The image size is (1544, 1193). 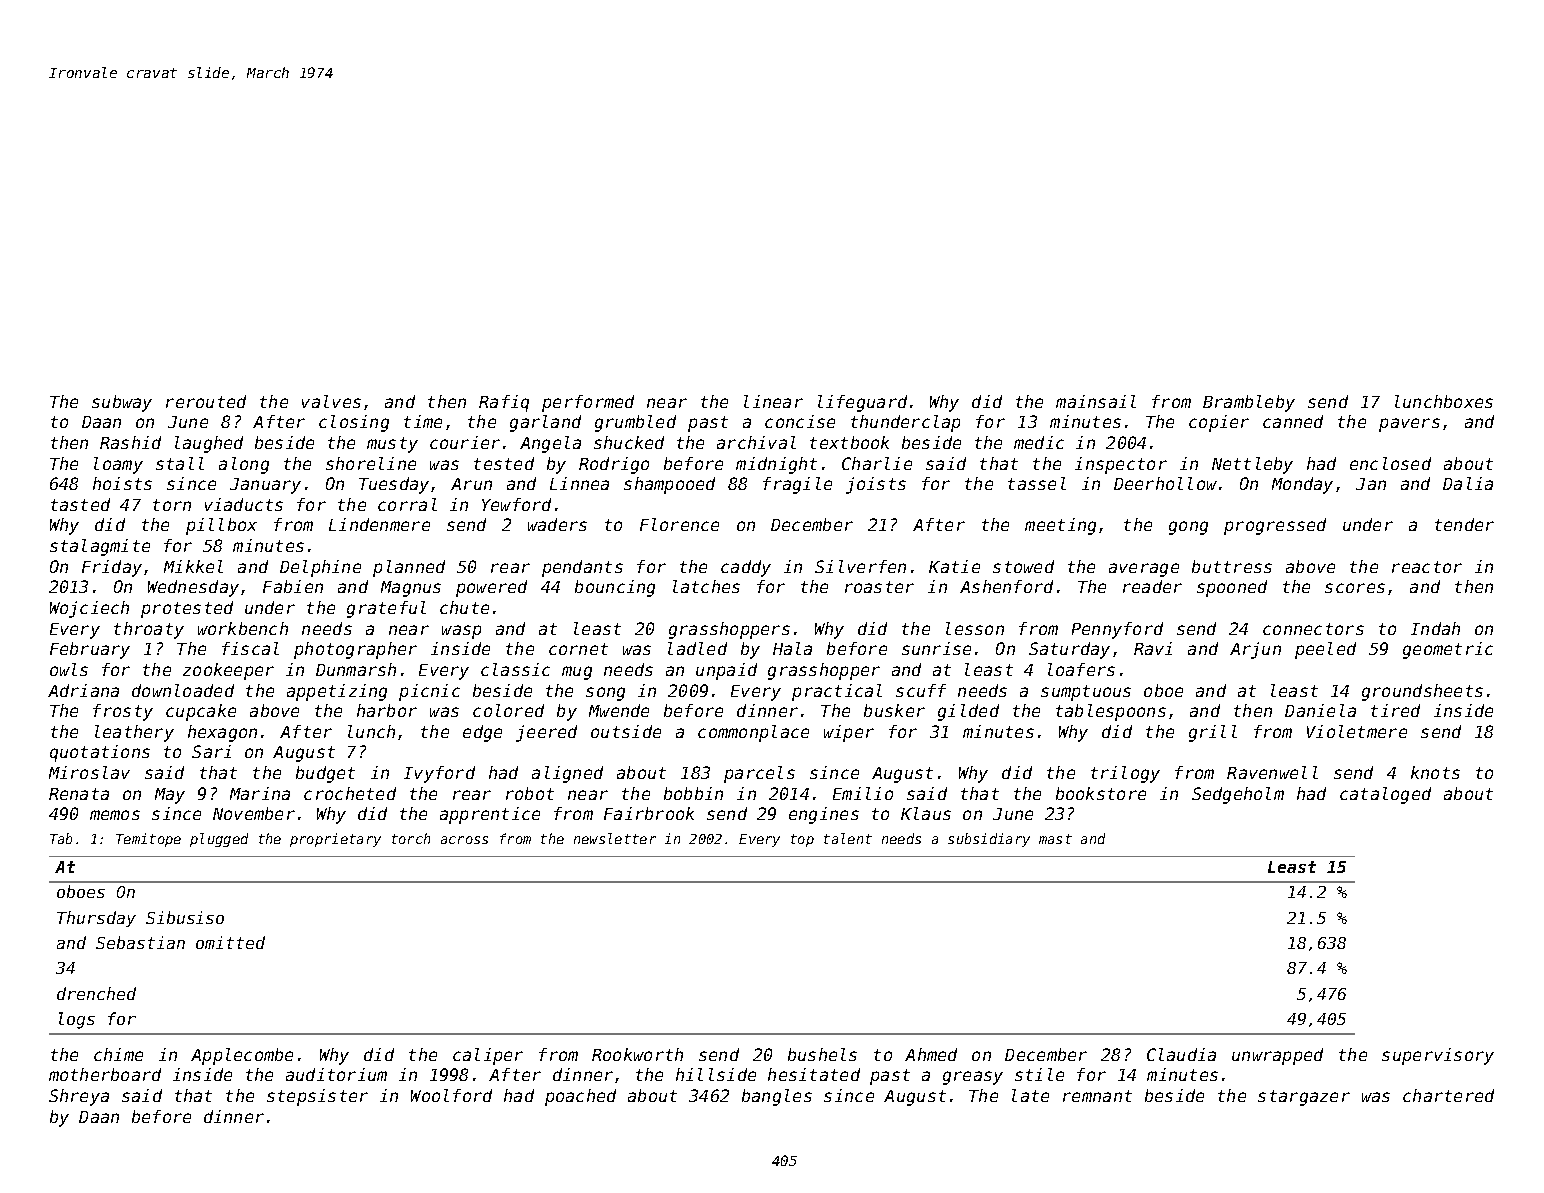 What do you see at coordinates (209, 444) in the screenshot?
I see `laughed` at bounding box center [209, 444].
